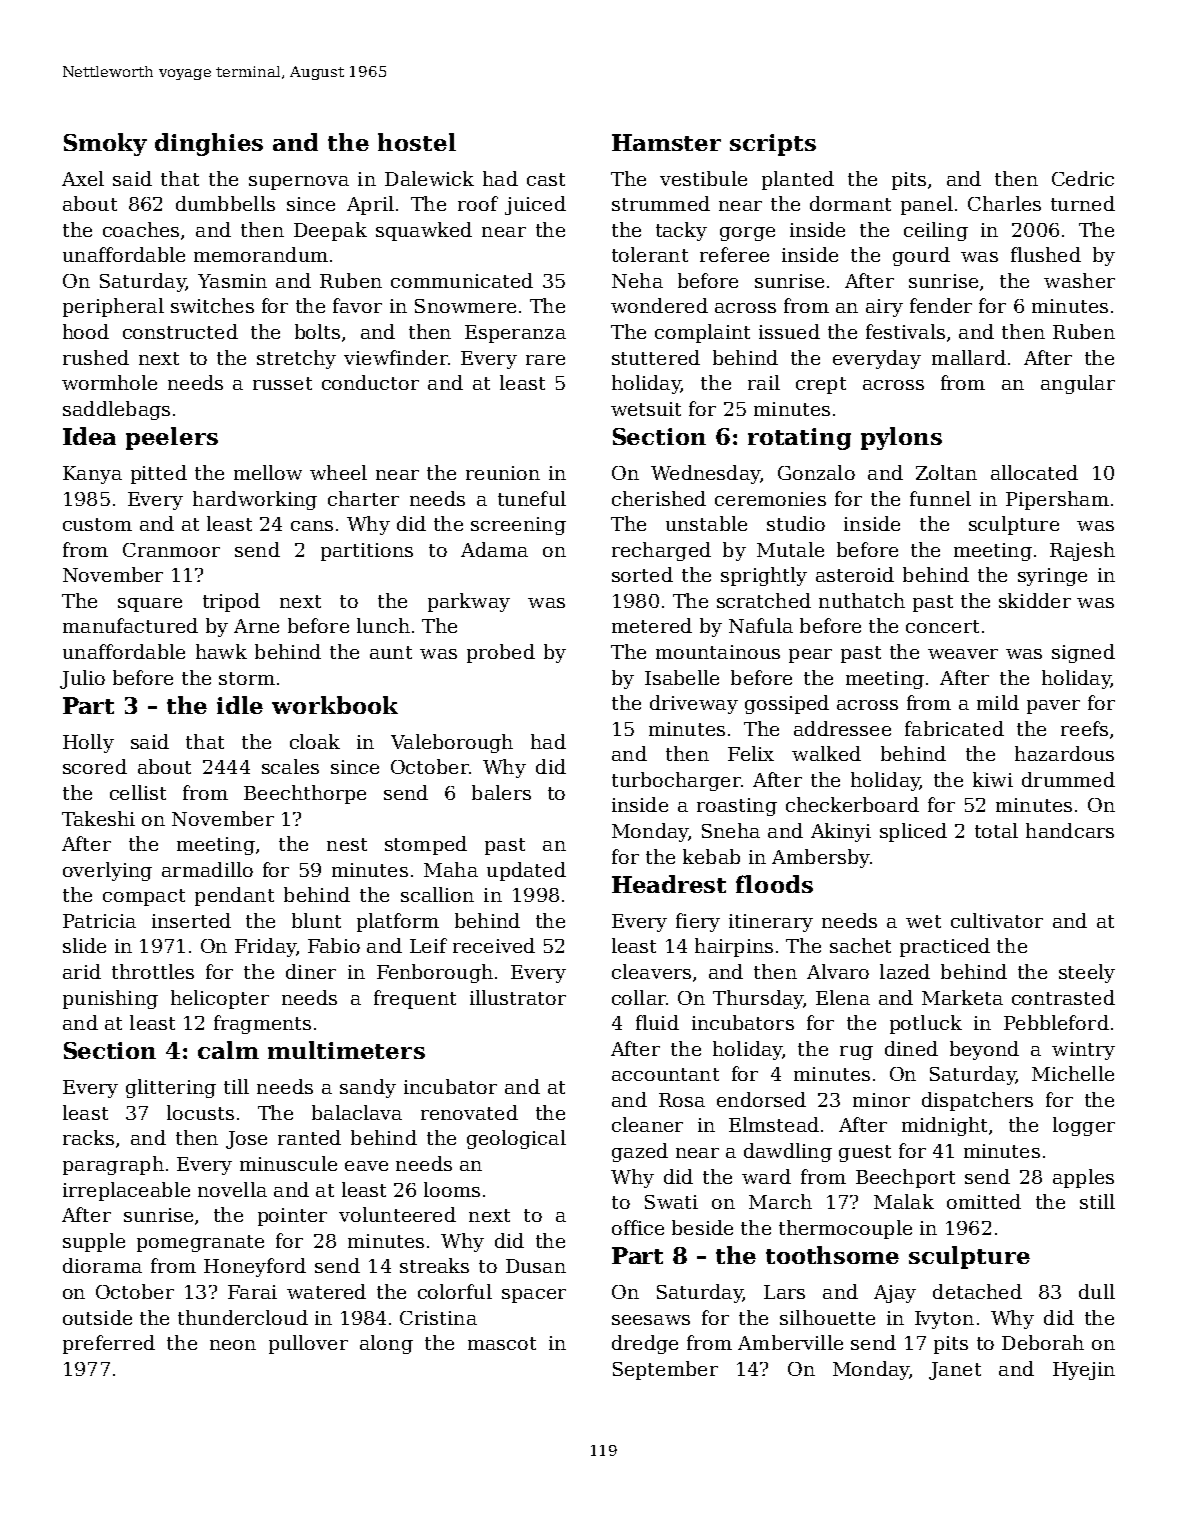 The width and height of the screenshot is (1177, 1523). What do you see at coordinates (88, 1137) in the screenshot?
I see `racks` at bounding box center [88, 1137].
